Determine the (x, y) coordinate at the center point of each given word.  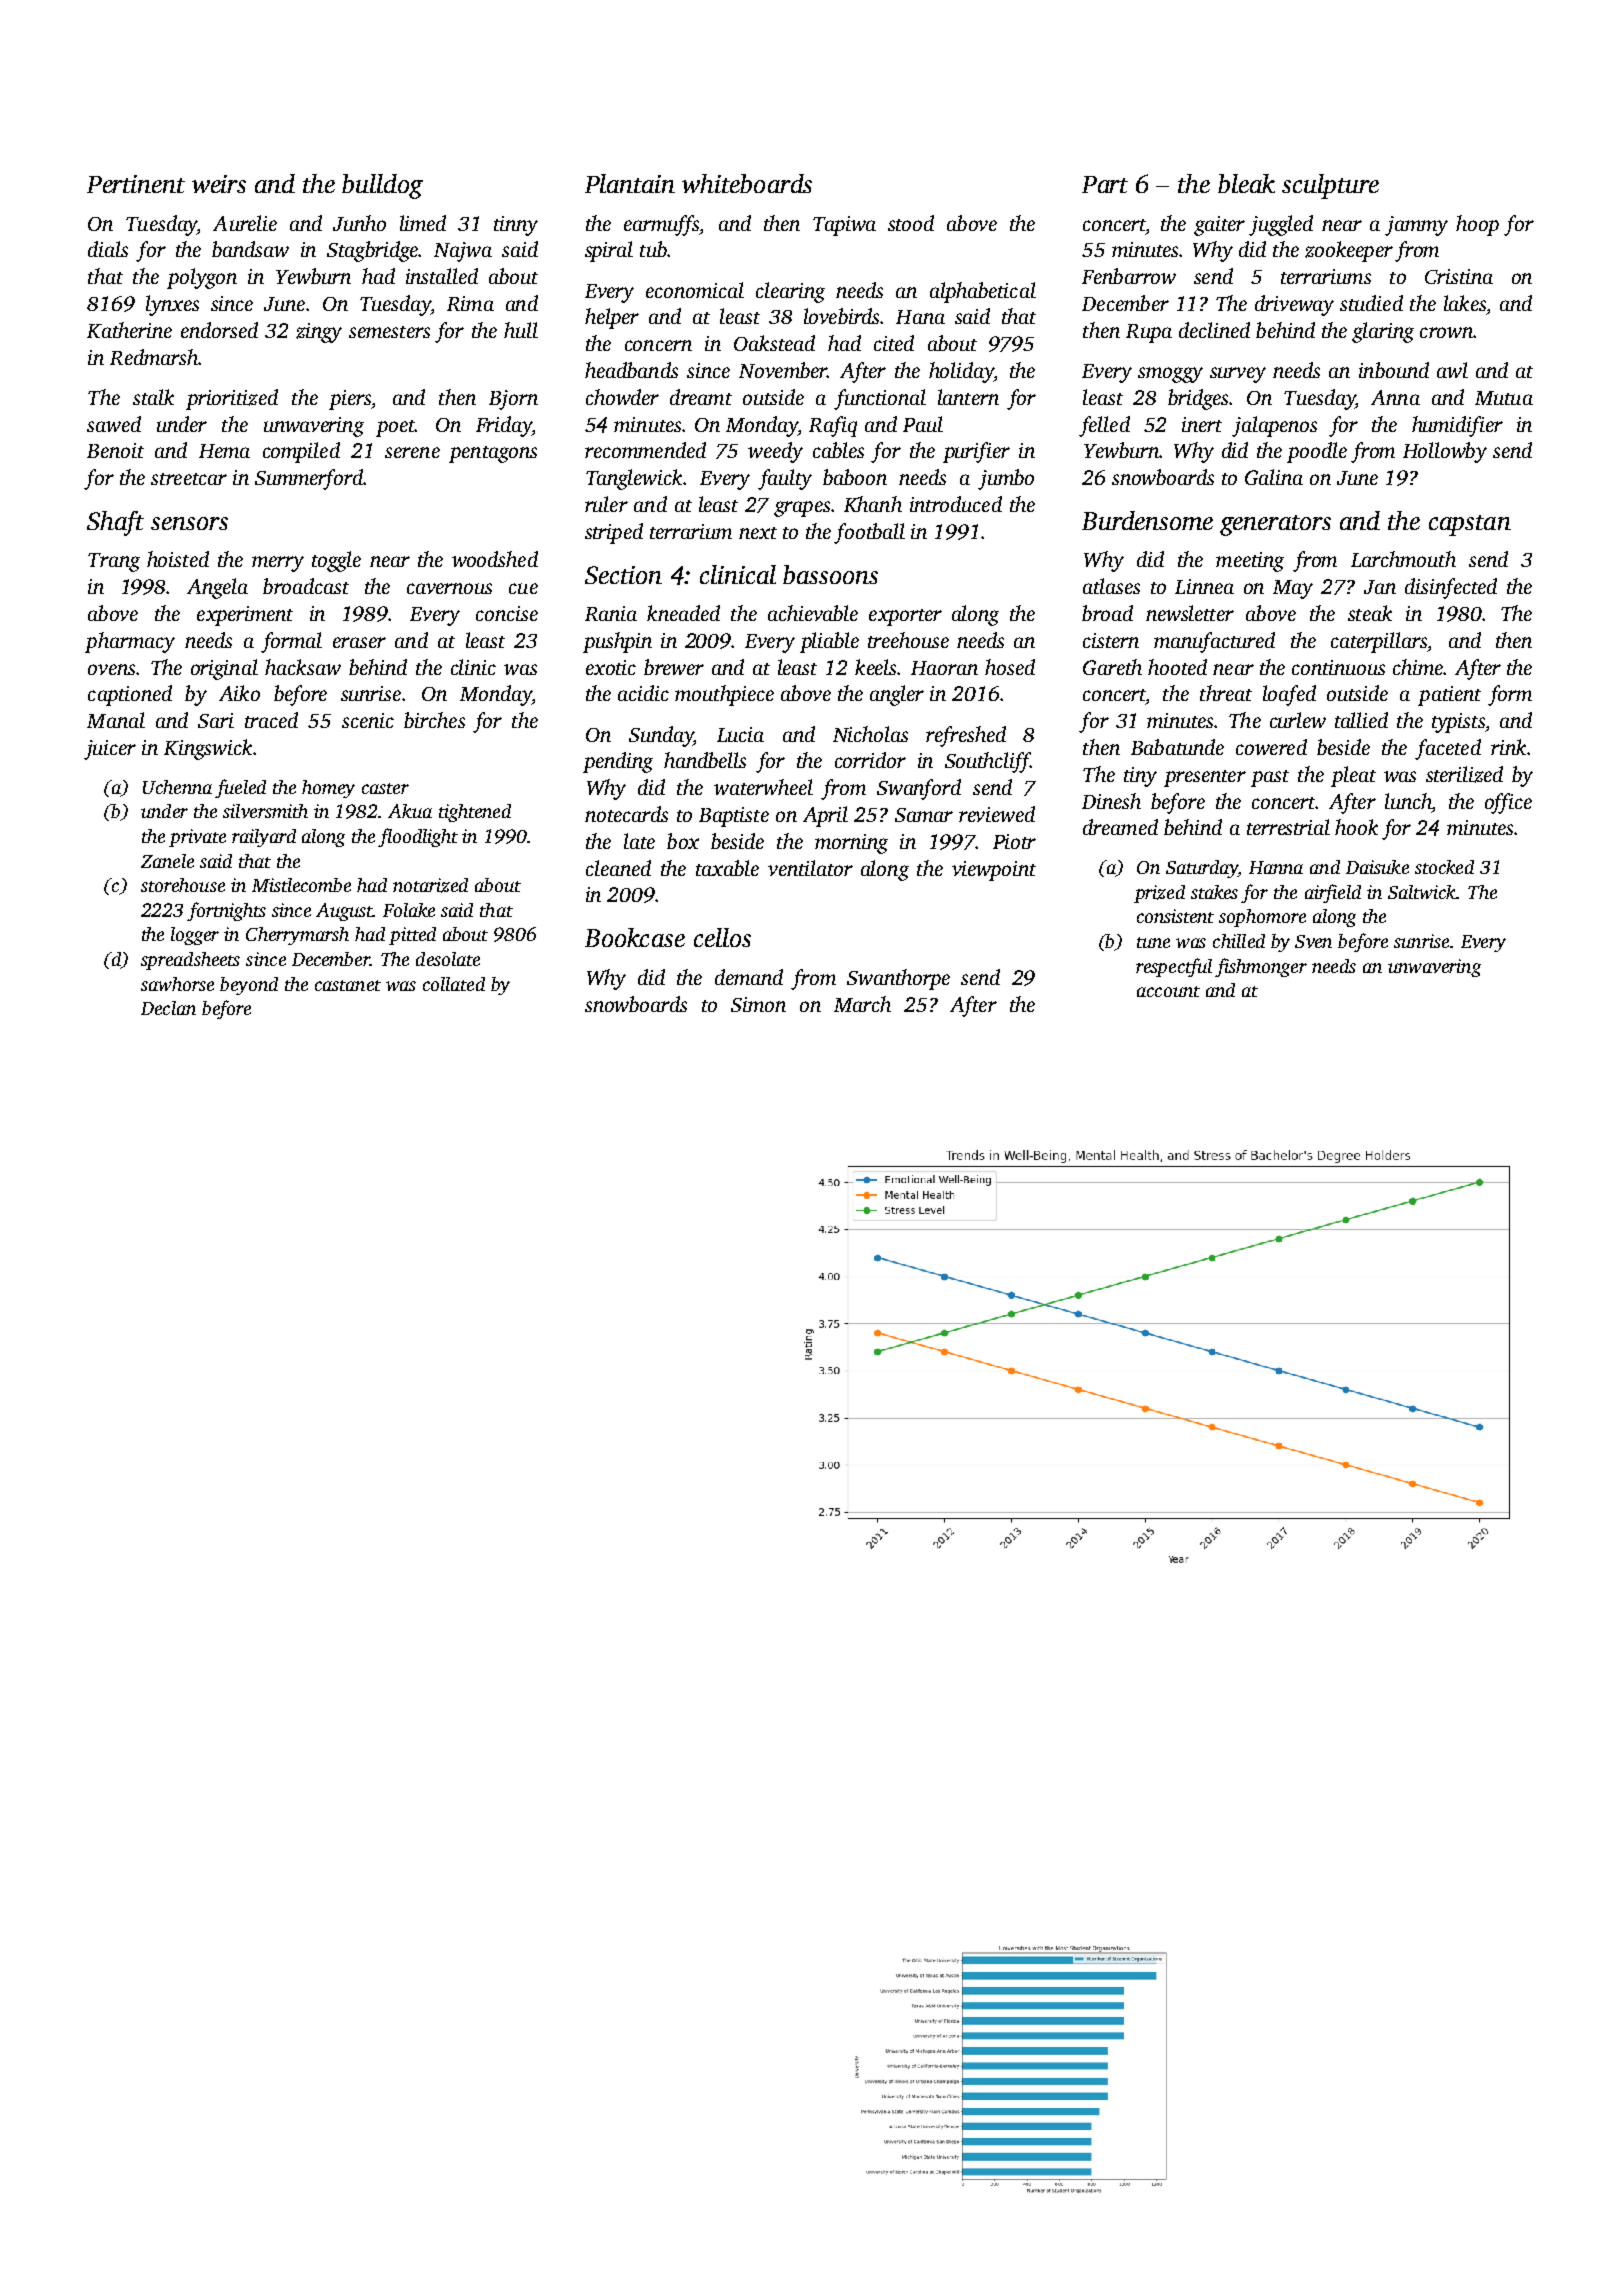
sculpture (1330, 186)
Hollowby (1445, 452)
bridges (1198, 399)
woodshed (495, 559)
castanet (348, 985)
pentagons (493, 454)
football (869, 533)
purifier (976, 452)
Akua (410, 811)
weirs (219, 184)
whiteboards (747, 183)
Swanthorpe (898, 979)
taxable (727, 868)
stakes (1214, 892)
